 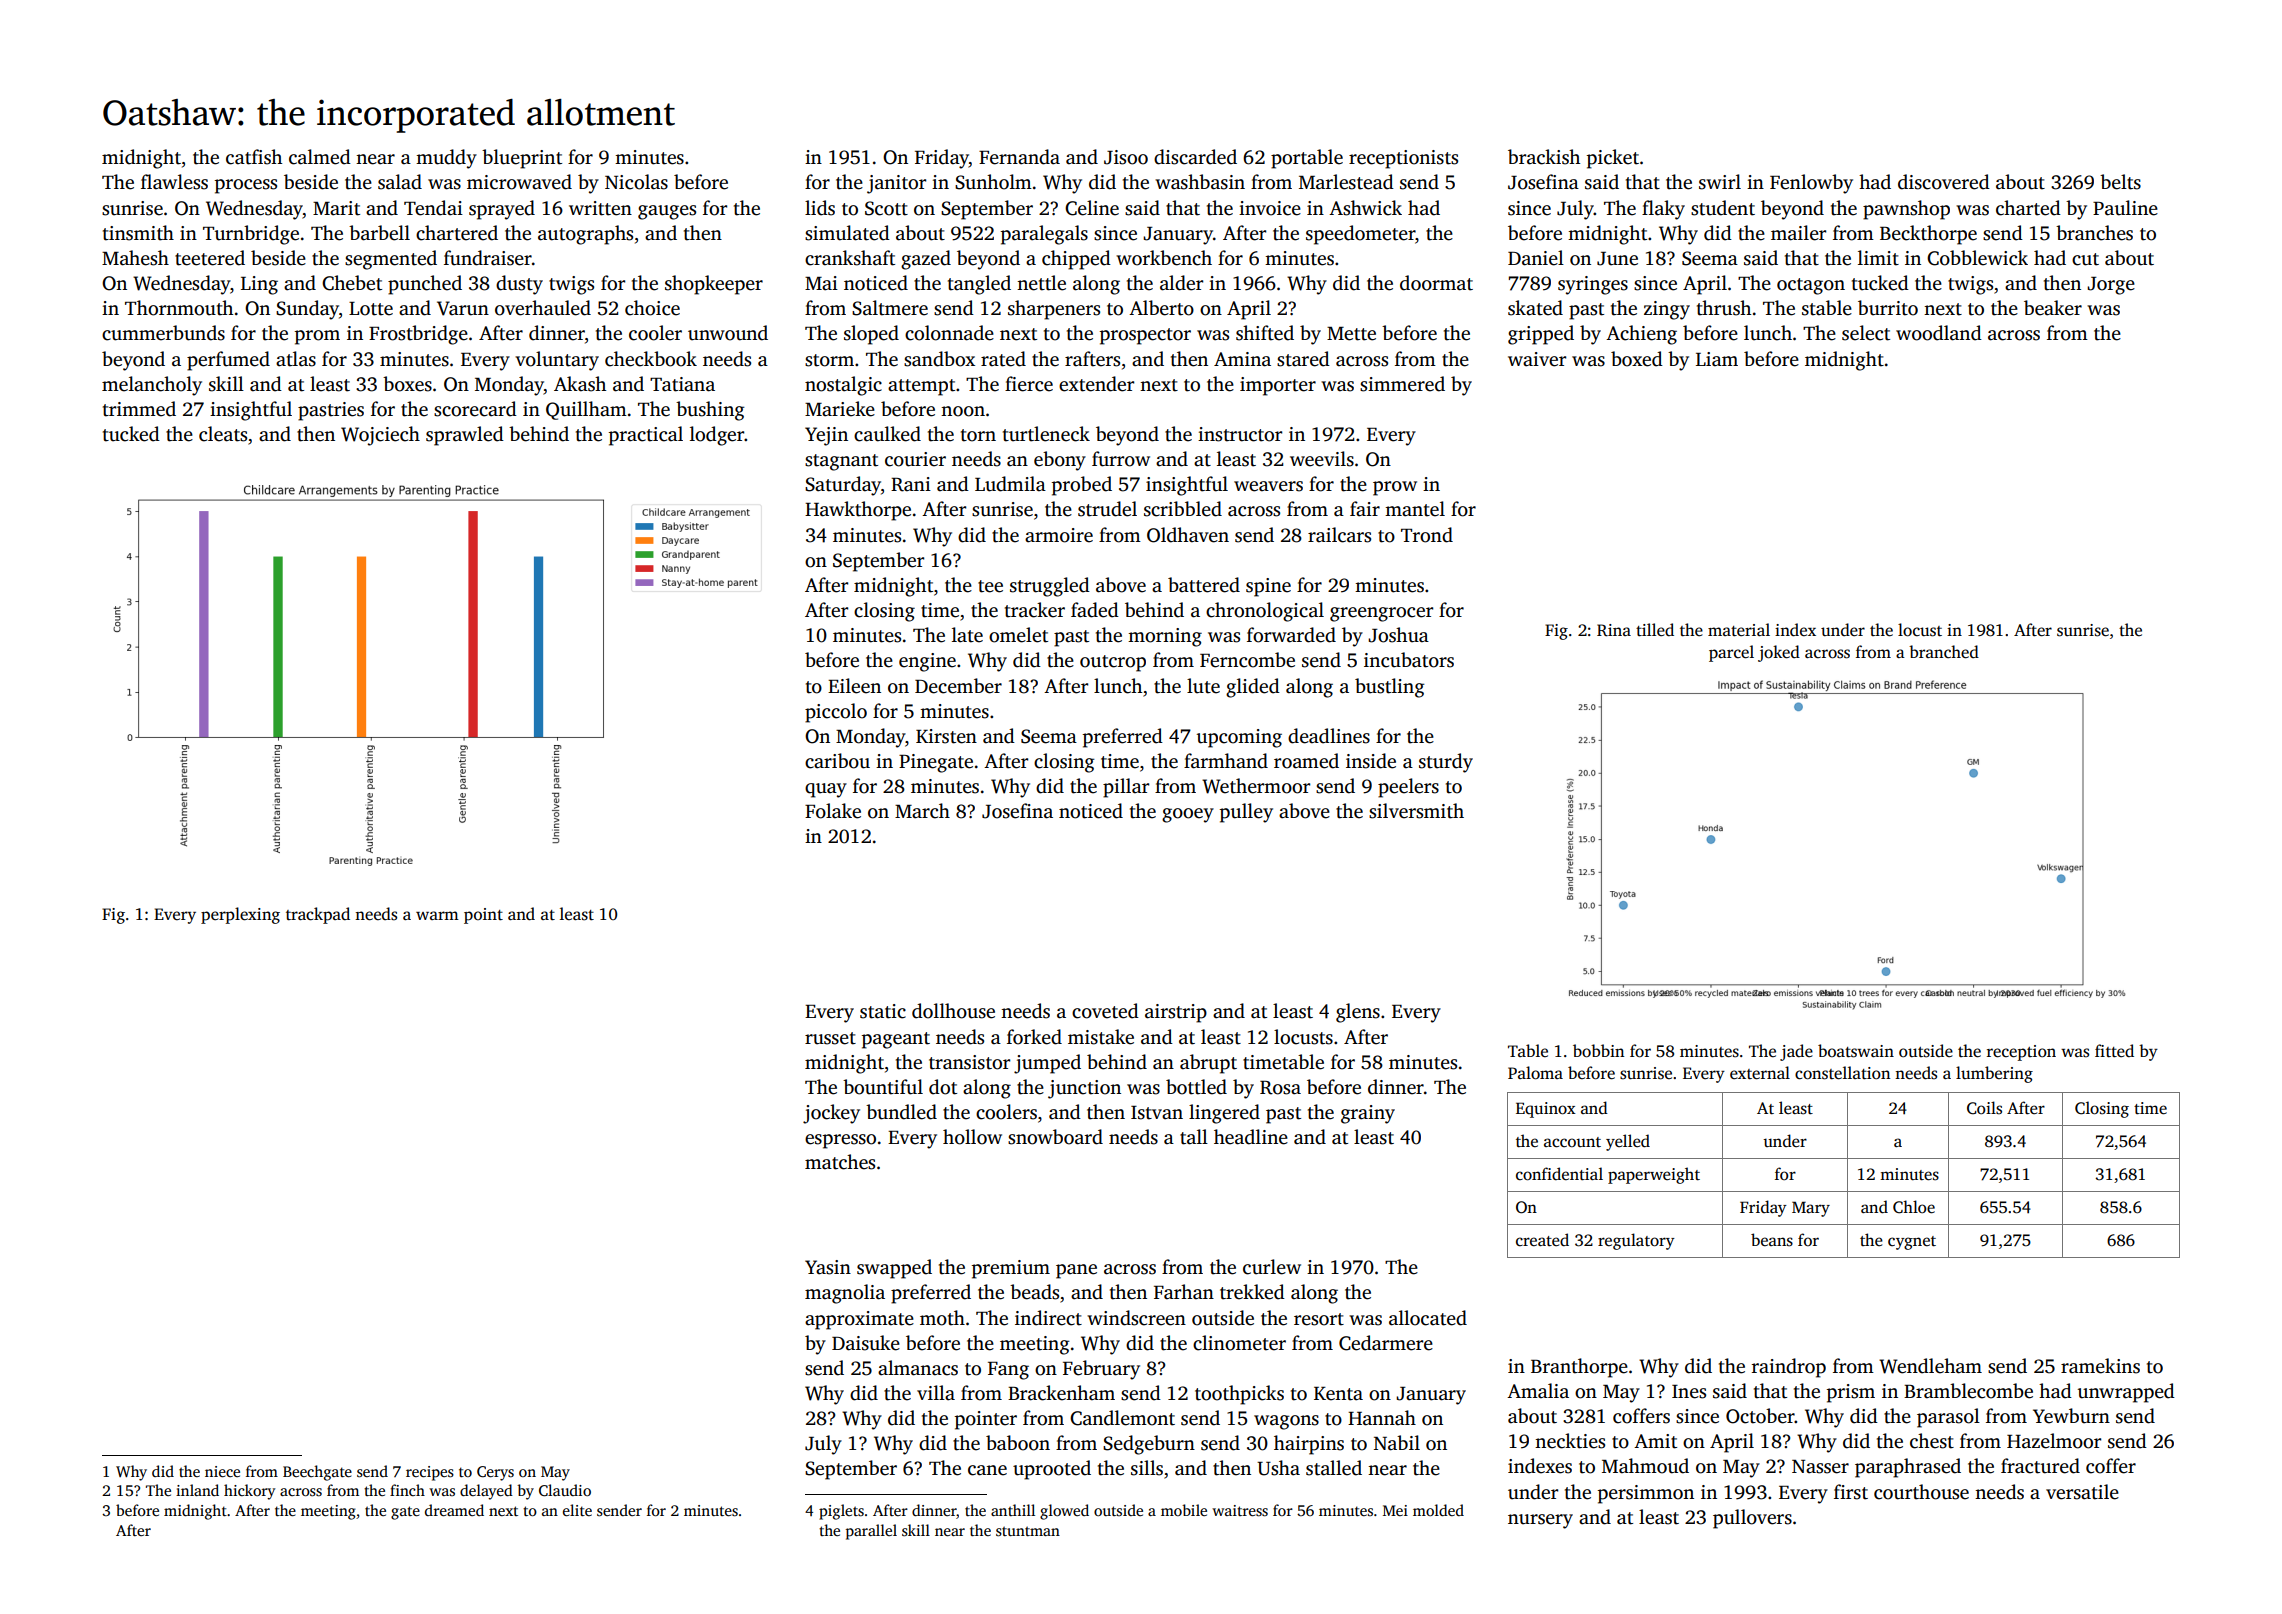 What do you see at coordinates (475, 409) in the page?
I see `scorecard` at bounding box center [475, 409].
